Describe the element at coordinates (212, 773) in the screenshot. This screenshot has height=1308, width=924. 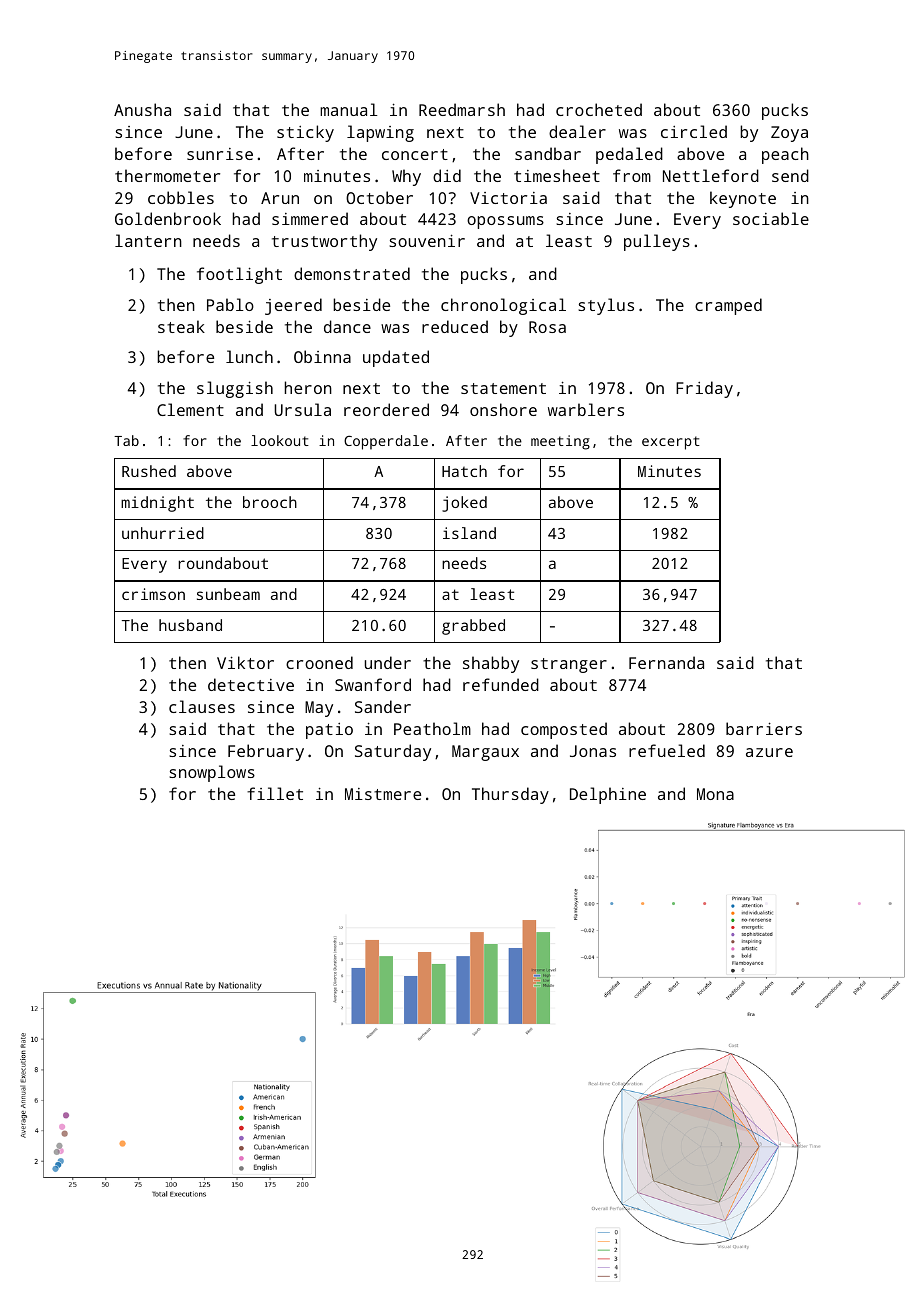
I see `snowplows` at that location.
